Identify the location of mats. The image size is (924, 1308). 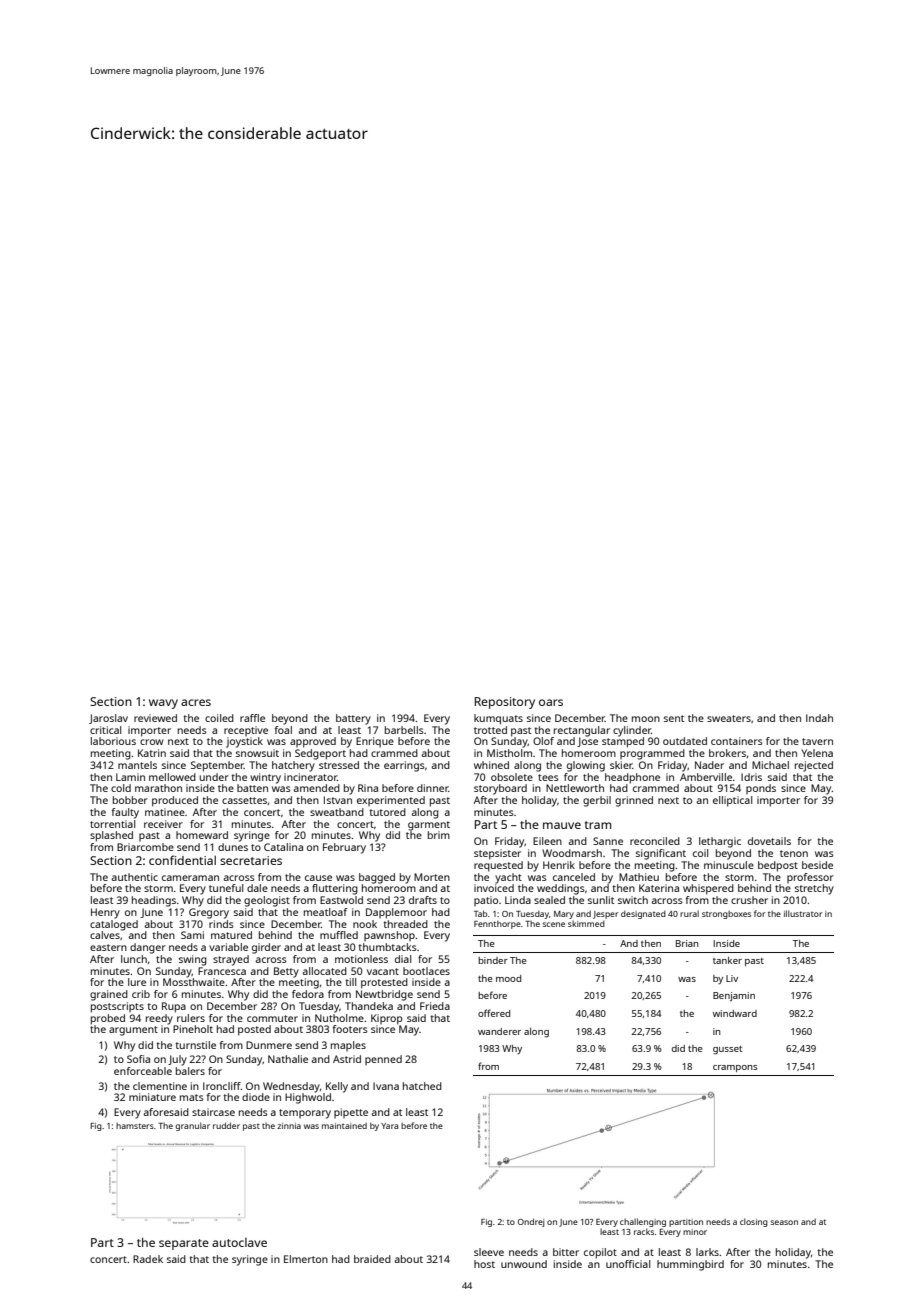
(192, 1097).
